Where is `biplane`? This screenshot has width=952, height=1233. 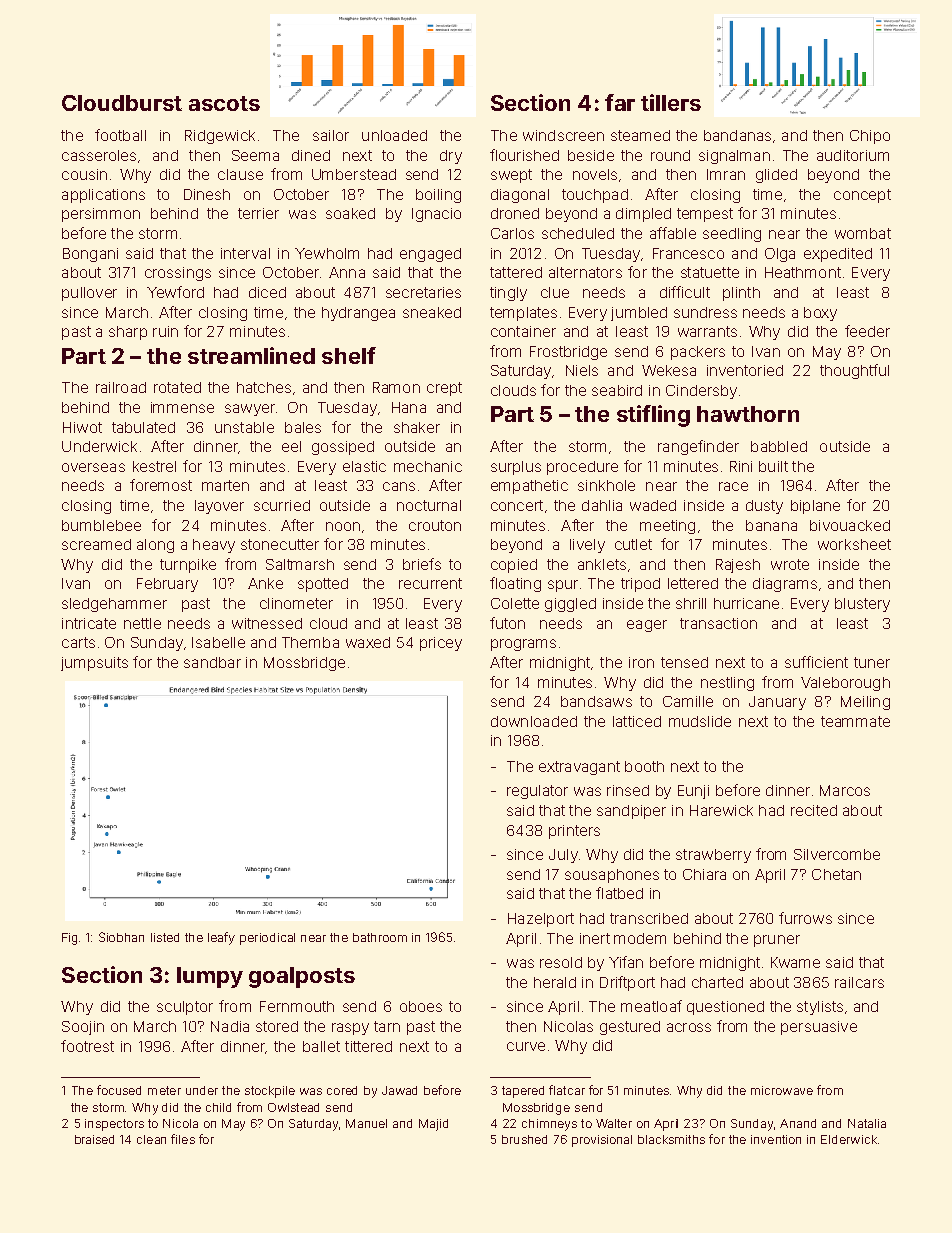
biplane is located at coordinates (815, 507).
